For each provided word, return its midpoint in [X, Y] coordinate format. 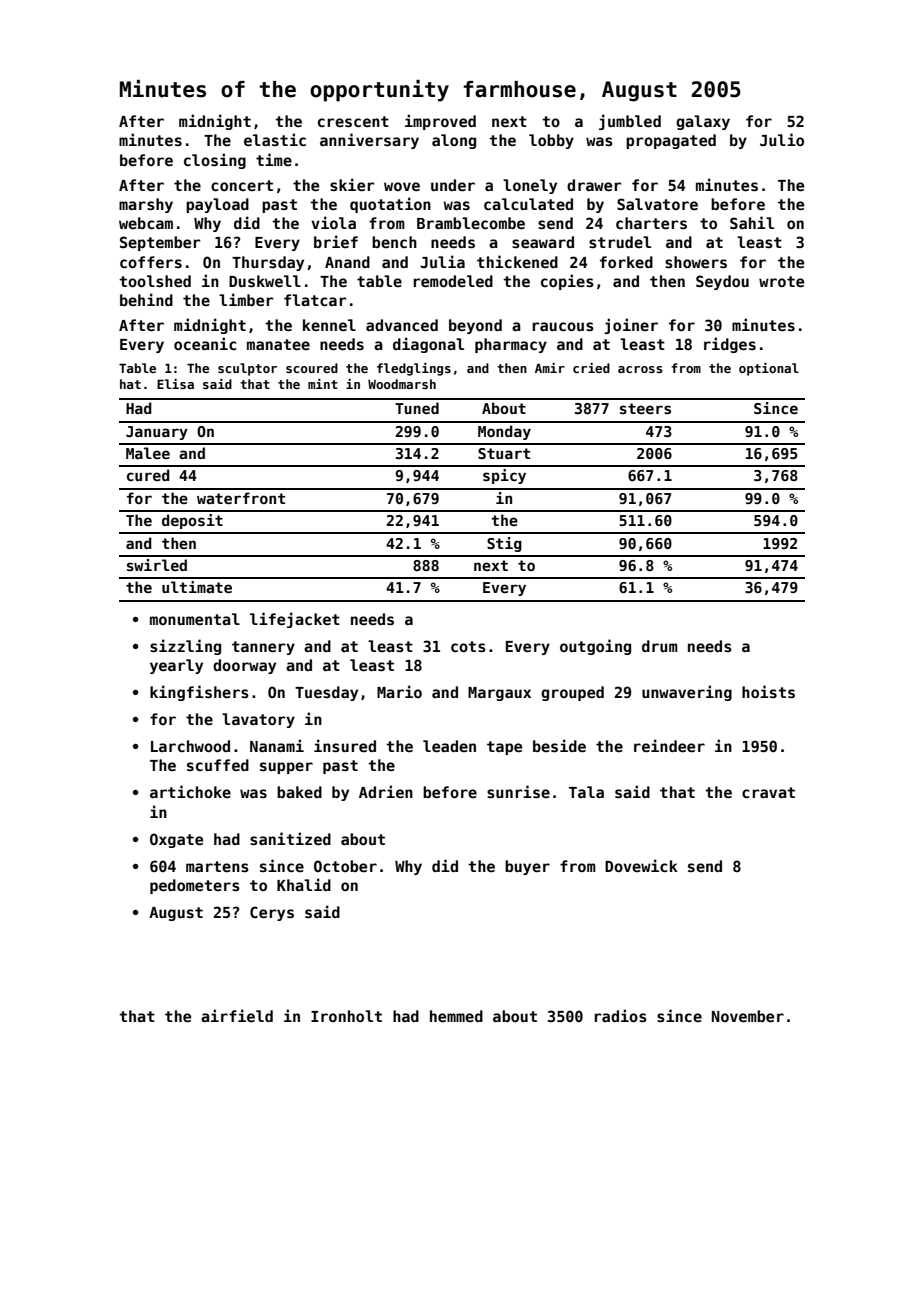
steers [645, 408]
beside [559, 745]
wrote [781, 281]
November [748, 1016]
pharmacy [511, 345]
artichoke [190, 791]
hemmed [456, 1016]
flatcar [315, 300]
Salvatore [657, 204]
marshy [146, 205]
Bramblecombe [471, 223]
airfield [237, 1015]
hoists [768, 691]
